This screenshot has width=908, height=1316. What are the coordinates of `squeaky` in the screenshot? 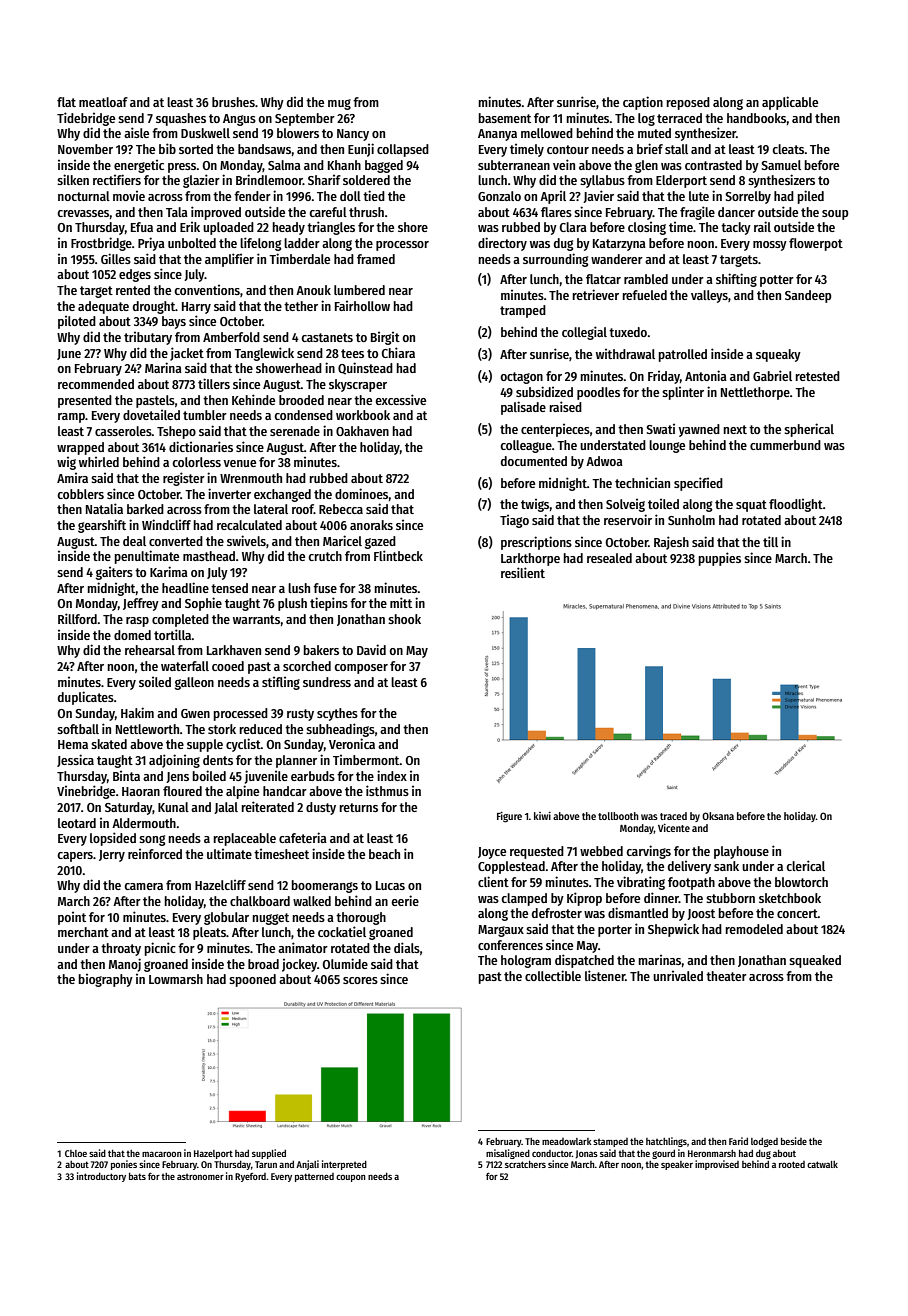 It's located at (778, 355).
